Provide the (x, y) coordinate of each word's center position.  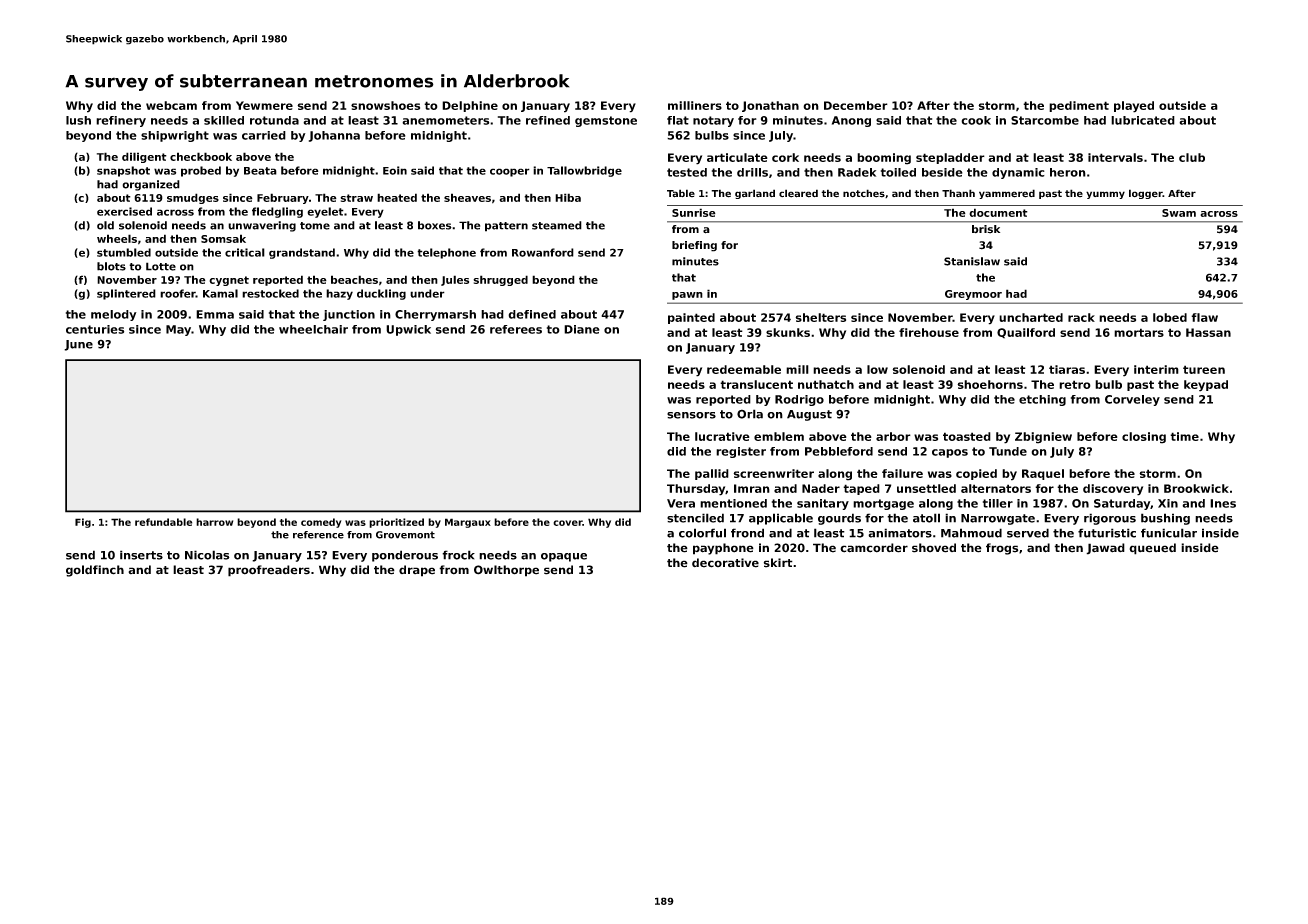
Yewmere (264, 105)
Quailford (1026, 333)
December (856, 105)
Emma (215, 314)
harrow (214, 522)
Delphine (470, 106)
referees (516, 329)
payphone (723, 549)
